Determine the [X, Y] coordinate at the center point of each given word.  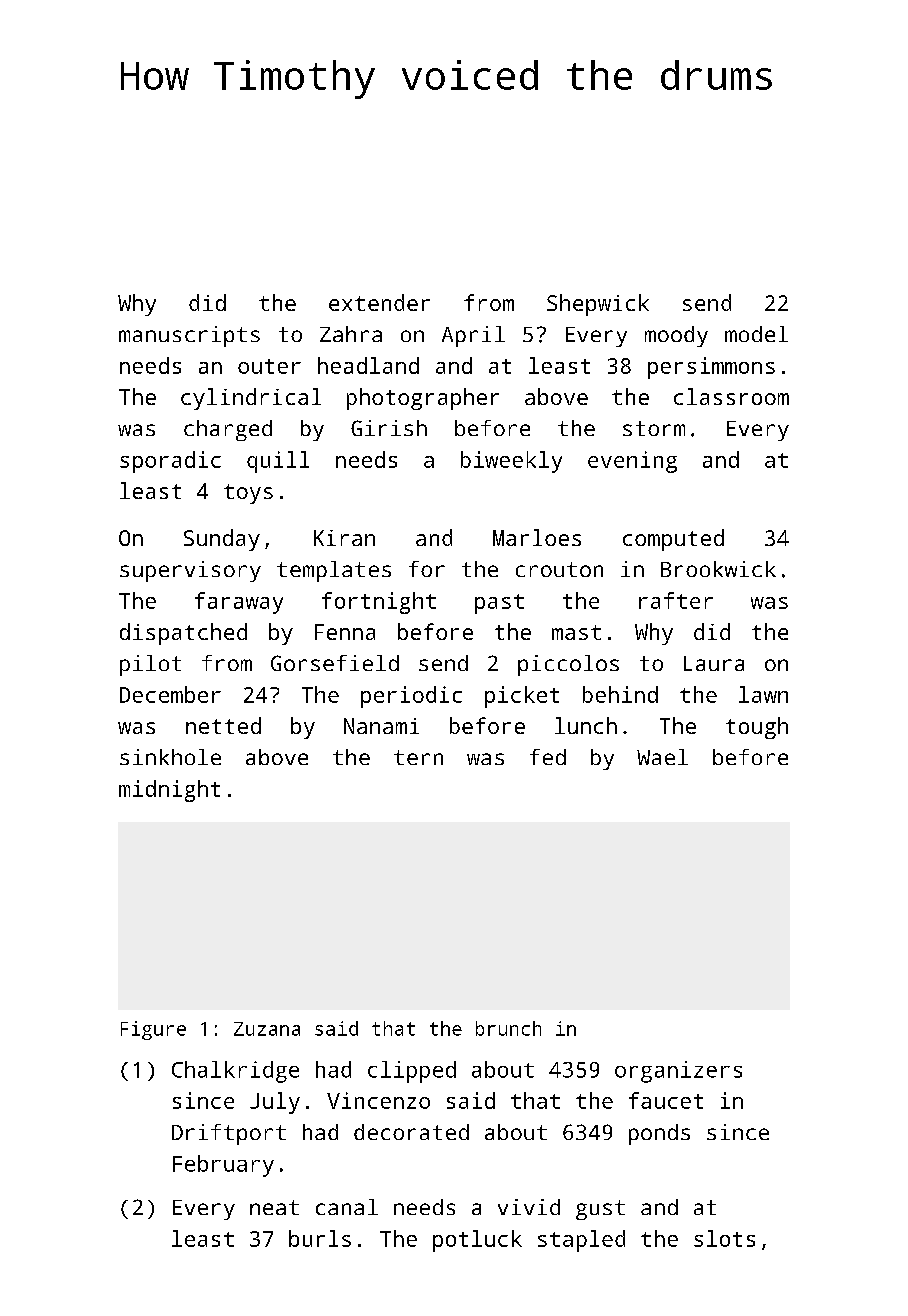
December [170, 694]
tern [418, 757]
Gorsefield [335, 663]
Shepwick [598, 305]
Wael [662, 757]
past [499, 604]
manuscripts [189, 336]
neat [274, 1207]
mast [576, 632]
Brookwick [718, 569]
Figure [153, 1030]
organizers [678, 1072]
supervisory [190, 571]
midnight [169, 791]
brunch [508, 1028]
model [756, 334]
